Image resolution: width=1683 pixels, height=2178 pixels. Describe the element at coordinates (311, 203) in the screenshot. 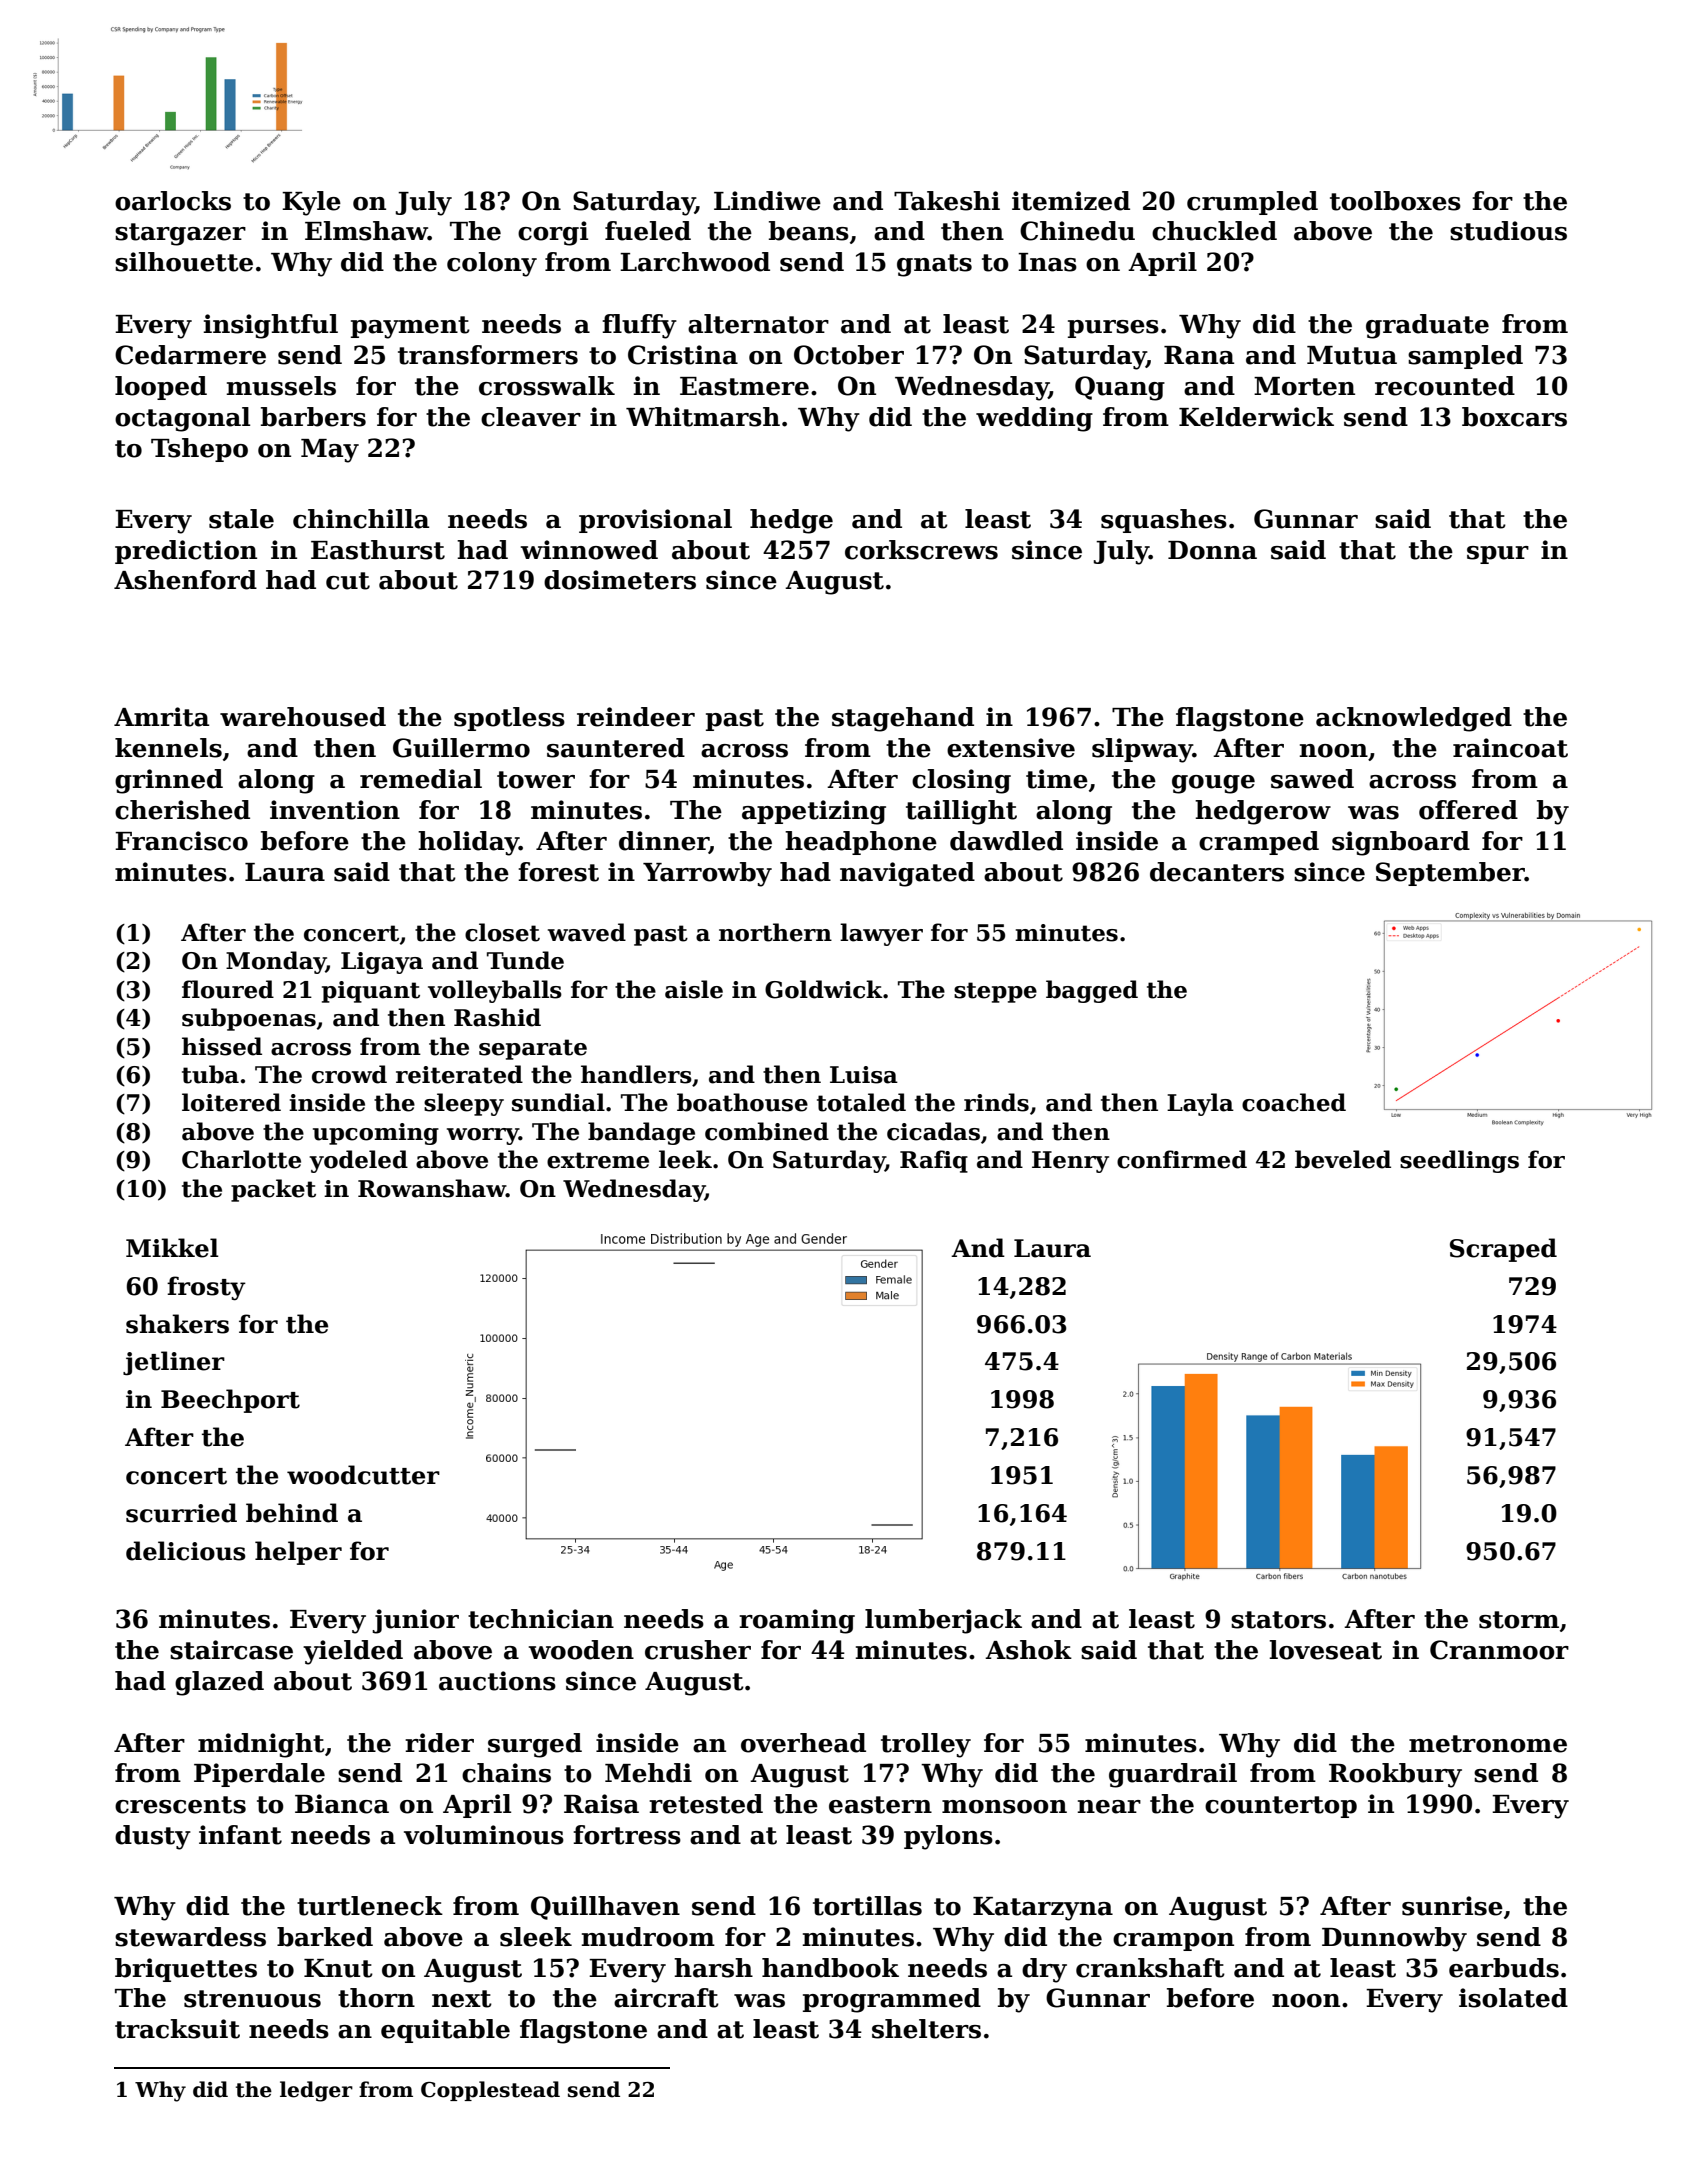

I see `Kyle` at that location.
